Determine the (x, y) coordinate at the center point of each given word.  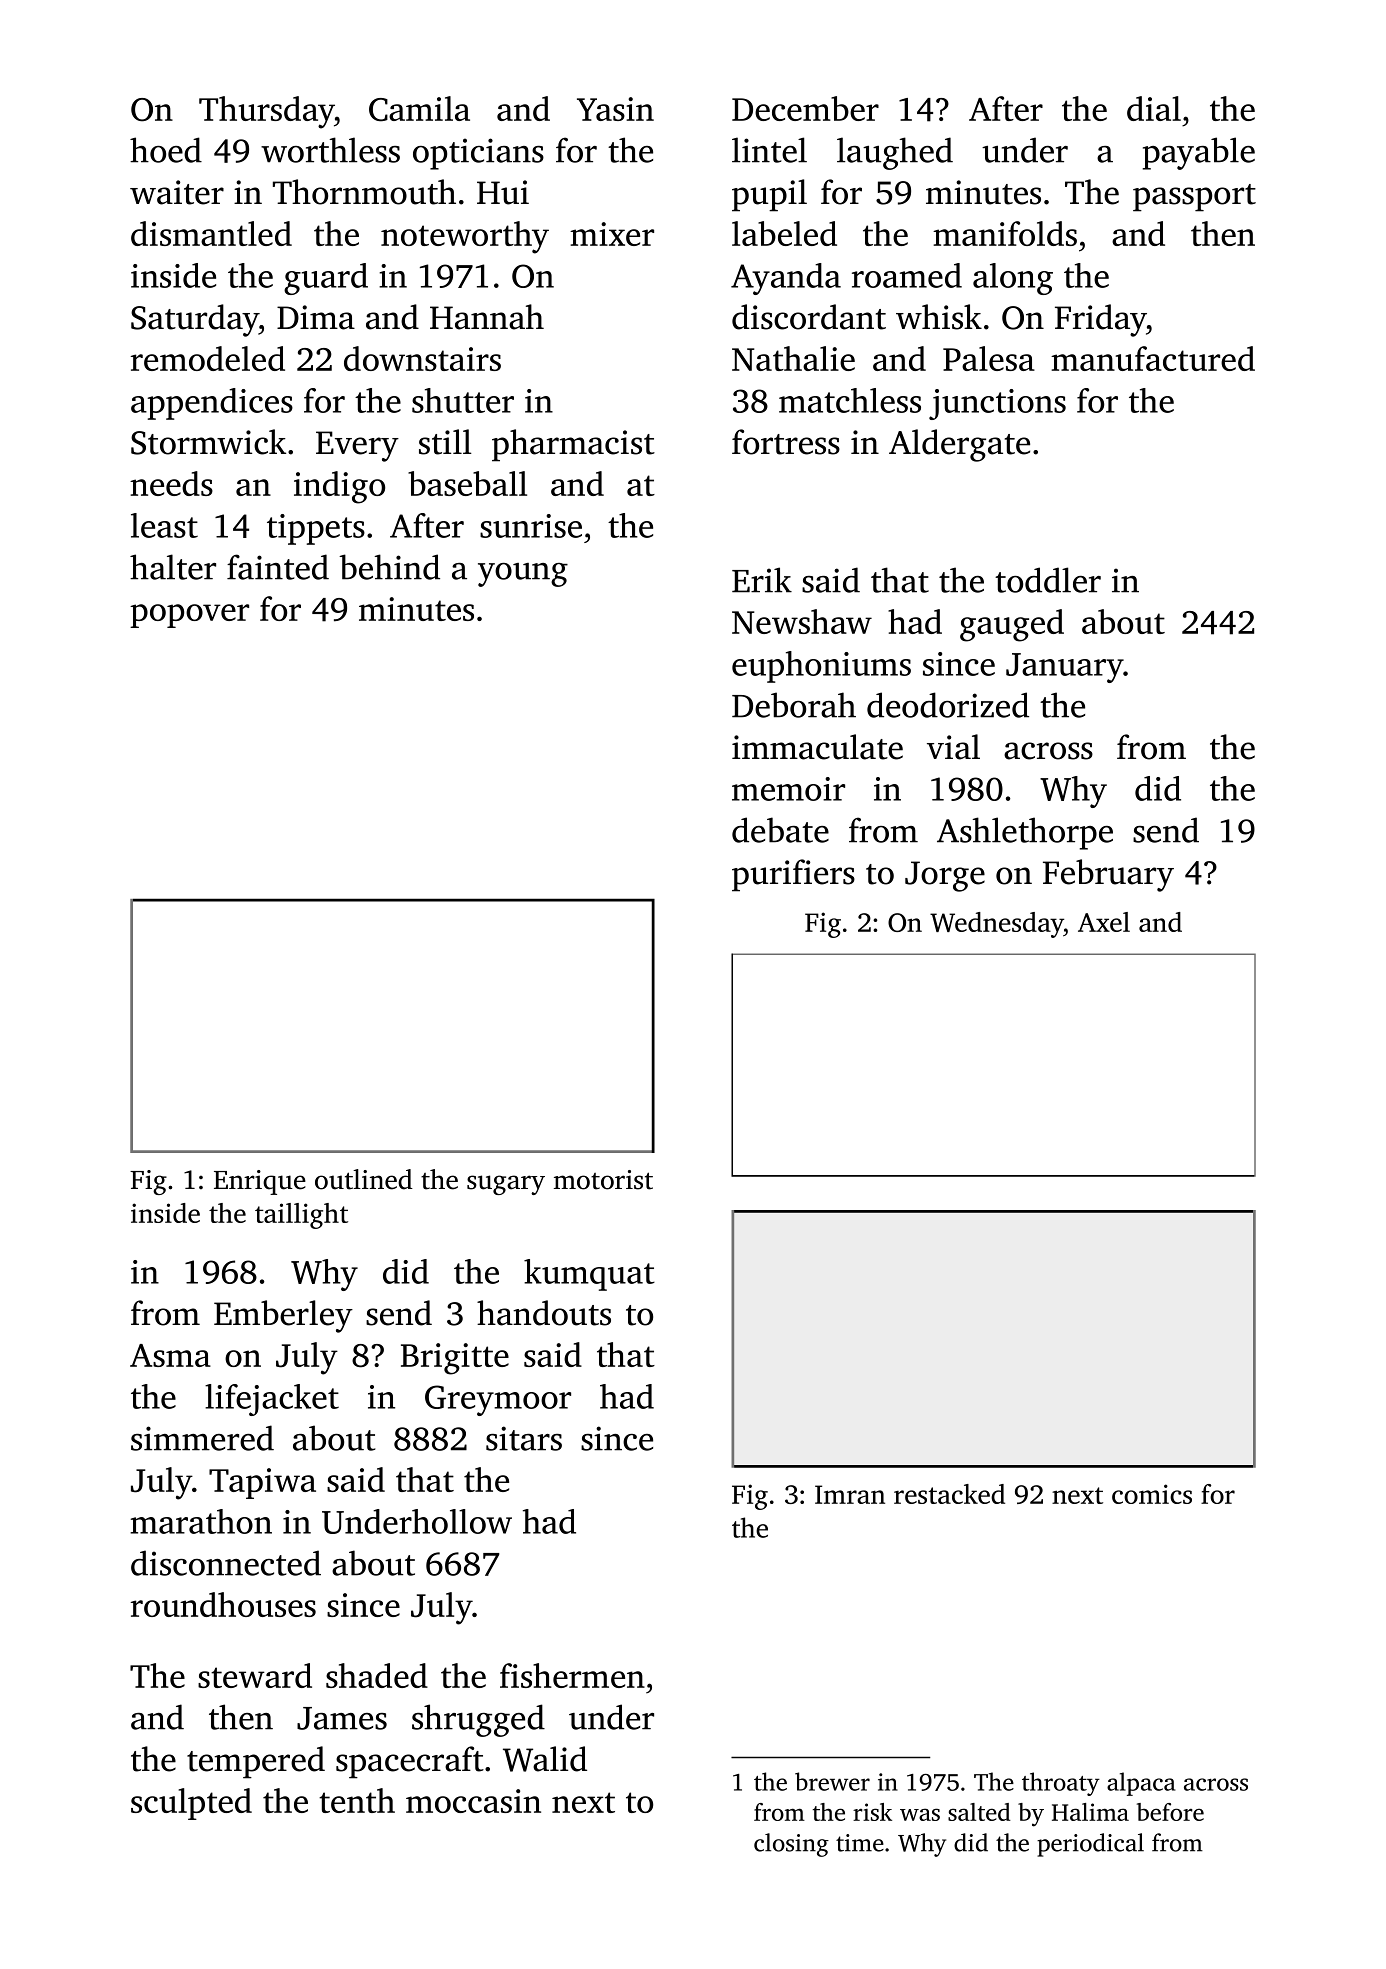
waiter (177, 192)
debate (780, 830)
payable (1199, 153)
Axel (1104, 922)
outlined (364, 1179)
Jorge (945, 876)
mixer (612, 234)
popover (189, 616)
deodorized (948, 705)
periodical (1090, 1845)
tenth (357, 1800)
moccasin (473, 1801)
